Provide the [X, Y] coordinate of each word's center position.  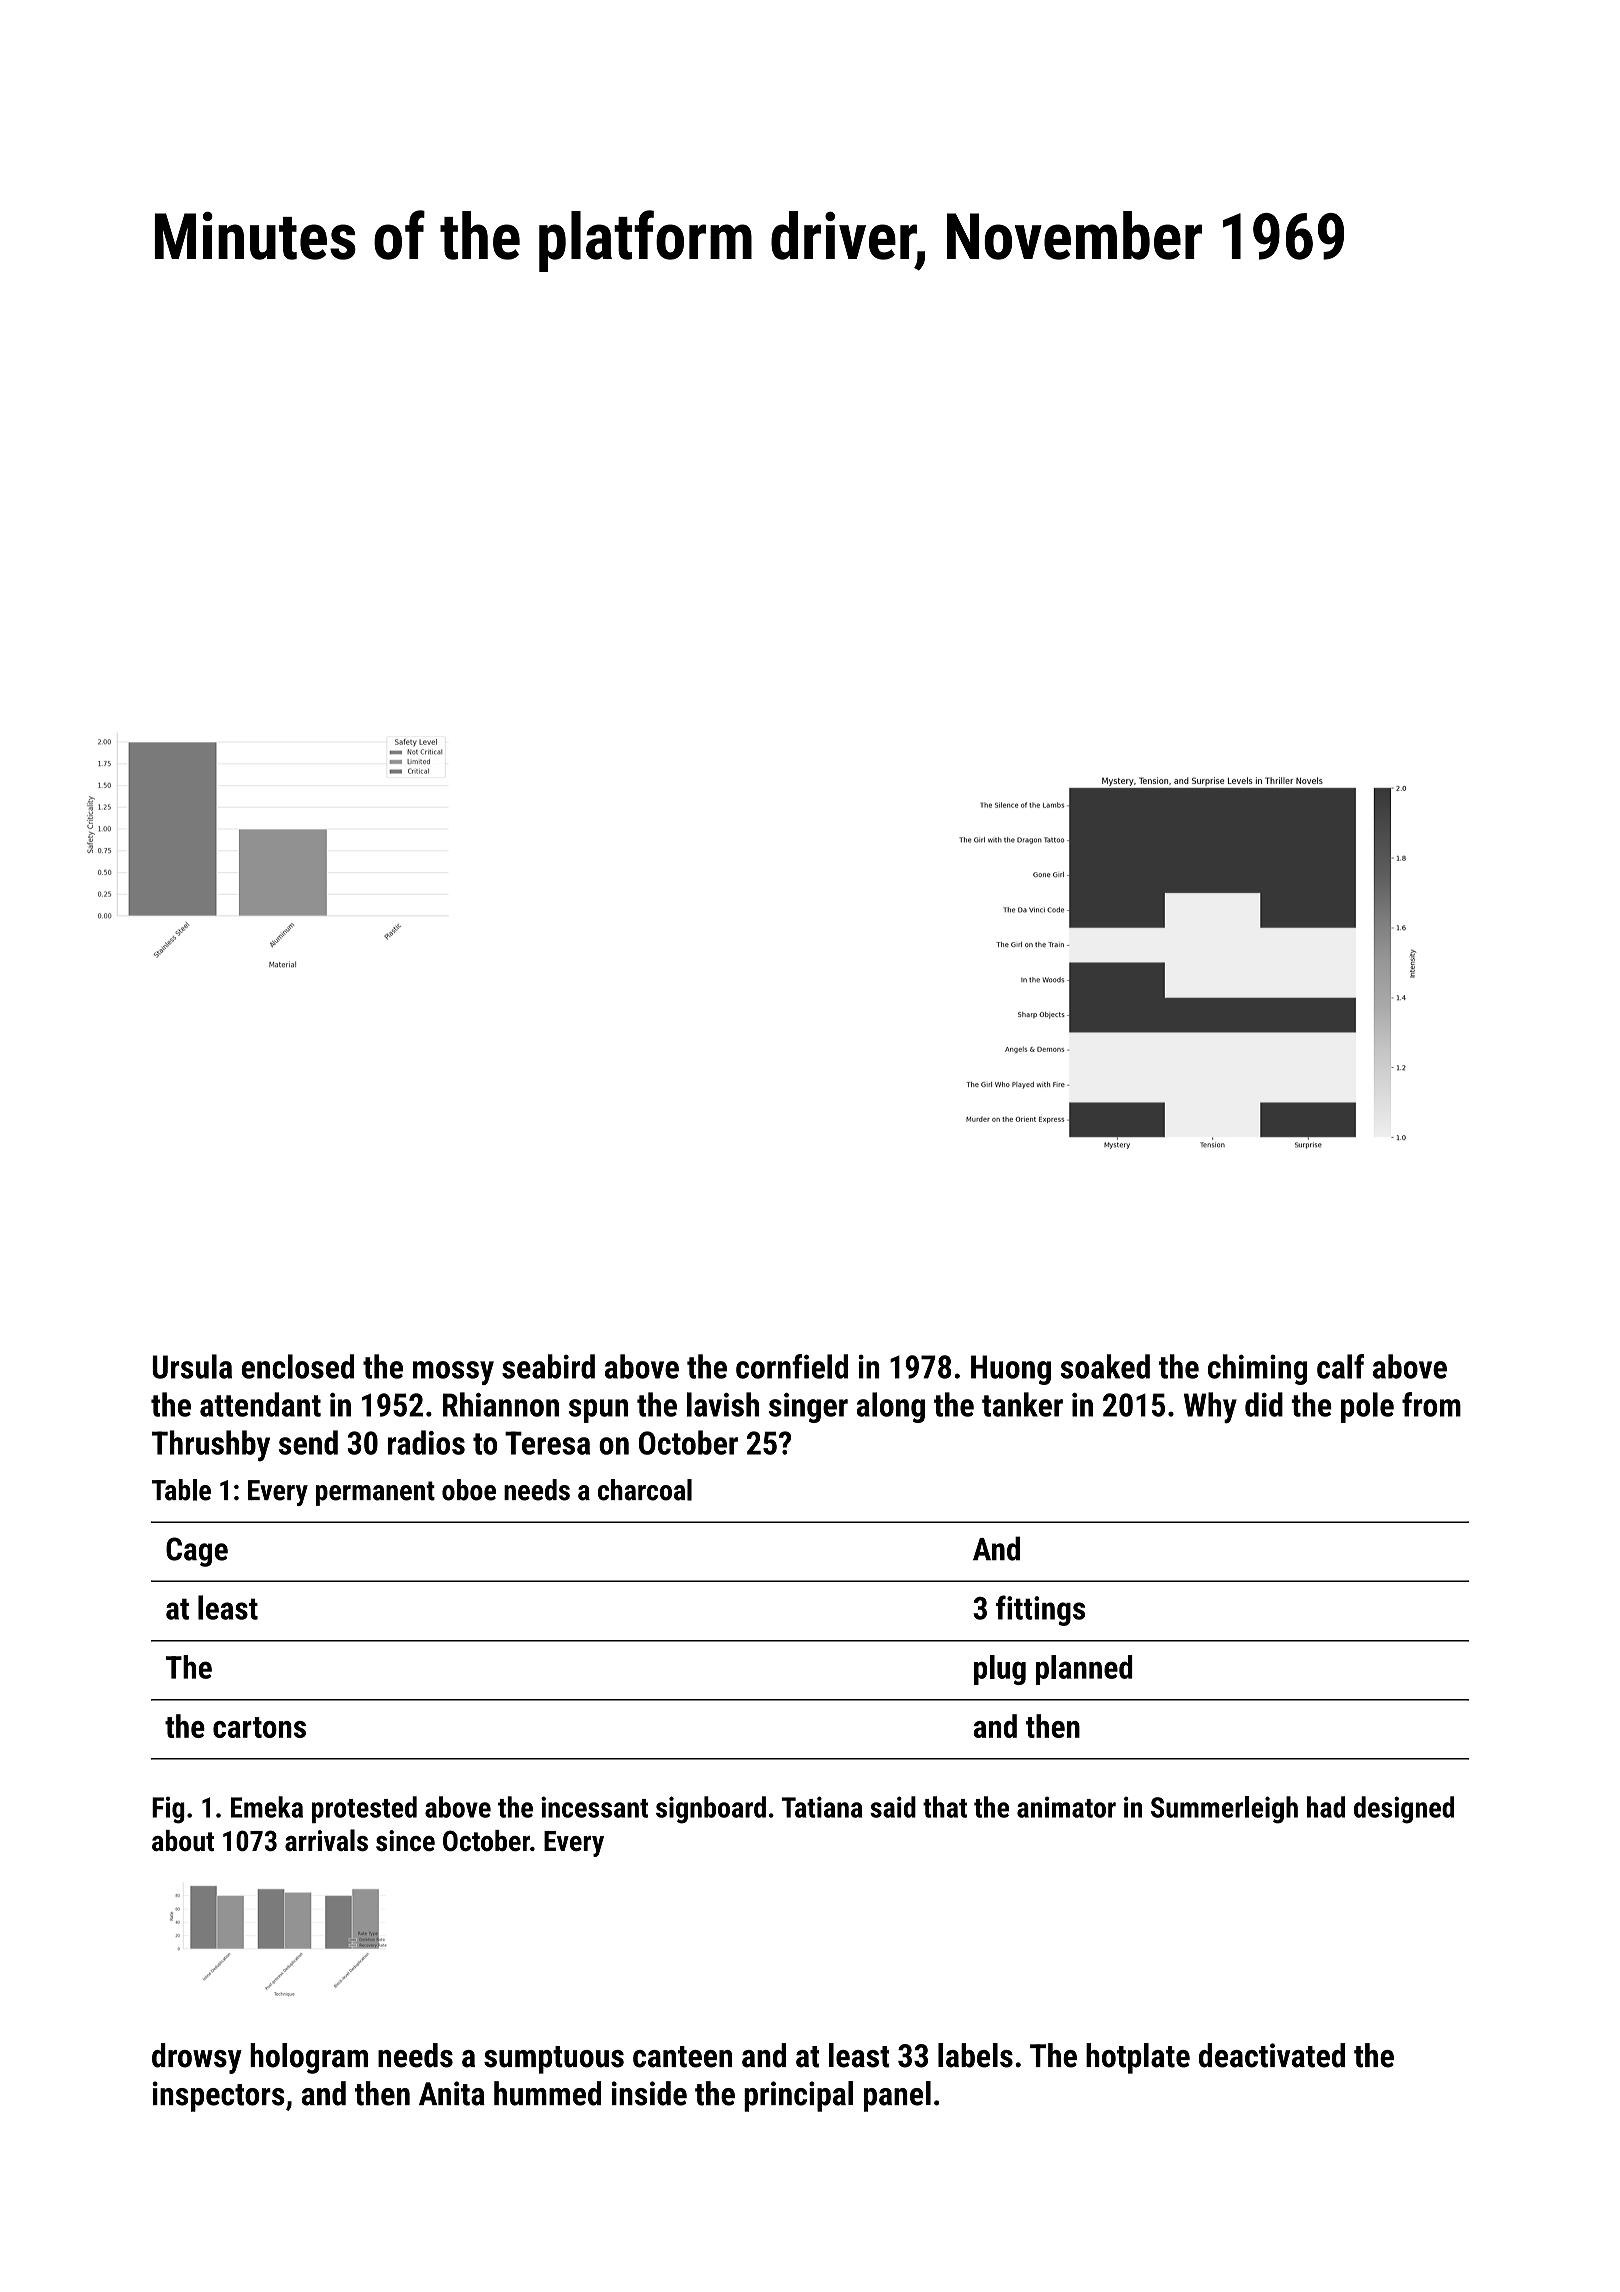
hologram [309, 2058]
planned [1084, 1670]
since [405, 1840]
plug [1000, 1670]
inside [649, 2093]
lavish [723, 1404]
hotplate [1138, 2058]
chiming [1257, 1369]
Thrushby [211, 1446]
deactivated [1272, 2055]
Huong [1011, 1370]
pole [1367, 1407]
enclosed [298, 1366]
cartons [259, 1727]
